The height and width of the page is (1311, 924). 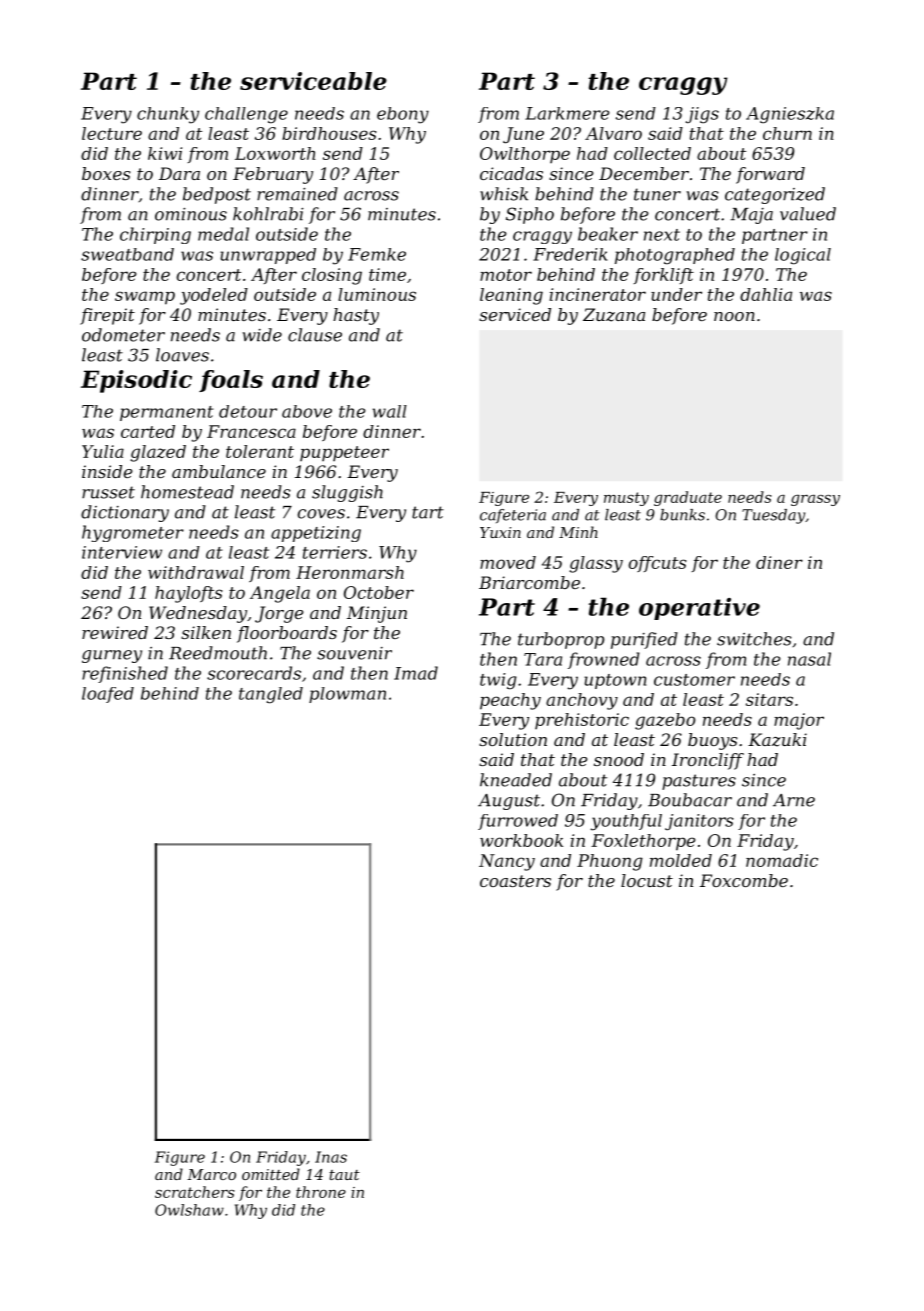 I want to click on Loxworth, so click(x=275, y=153).
